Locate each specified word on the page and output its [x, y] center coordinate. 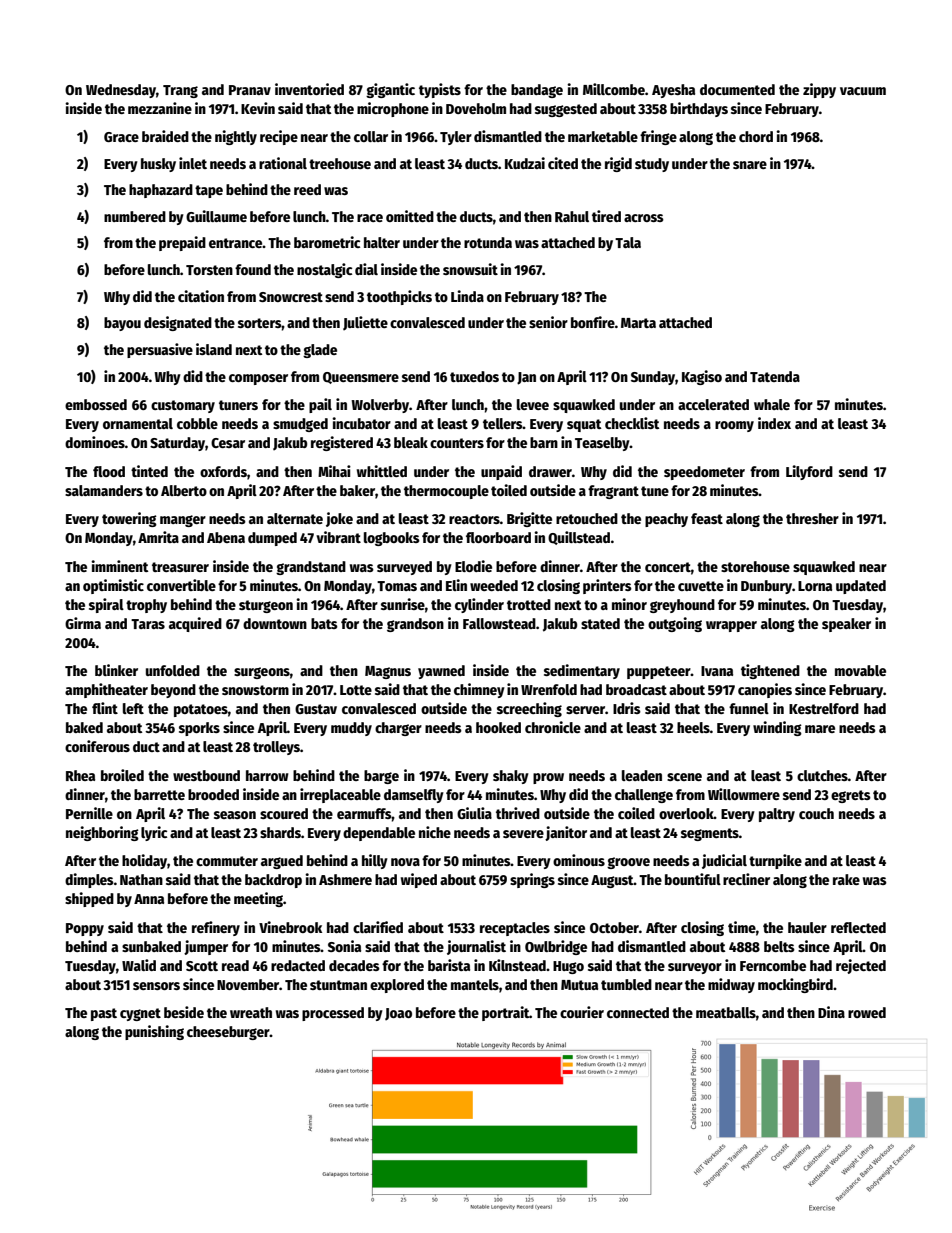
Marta [638, 323]
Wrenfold [549, 689]
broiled [122, 775]
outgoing [675, 624]
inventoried [309, 89]
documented [737, 89]
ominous [579, 860]
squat [584, 425]
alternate [295, 518]
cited [563, 163]
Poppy [85, 929]
